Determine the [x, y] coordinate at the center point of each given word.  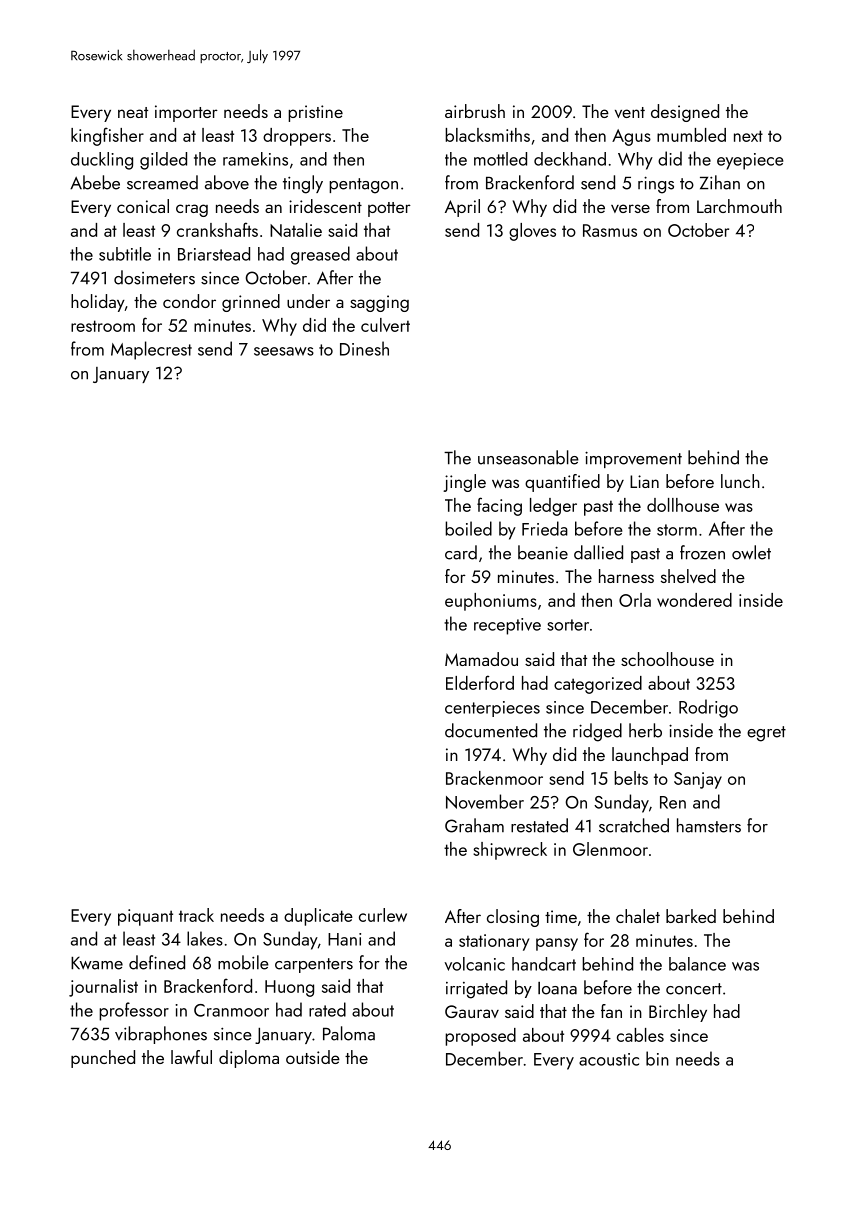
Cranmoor [231, 1010]
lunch [740, 481]
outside [313, 1057]
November [485, 801]
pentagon [363, 186]
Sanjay [698, 780]
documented [491, 730]
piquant [145, 917]
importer [186, 113]
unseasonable [528, 457]
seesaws [284, 351]
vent [630, 112]
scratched [634, 825]
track [196, 915]
